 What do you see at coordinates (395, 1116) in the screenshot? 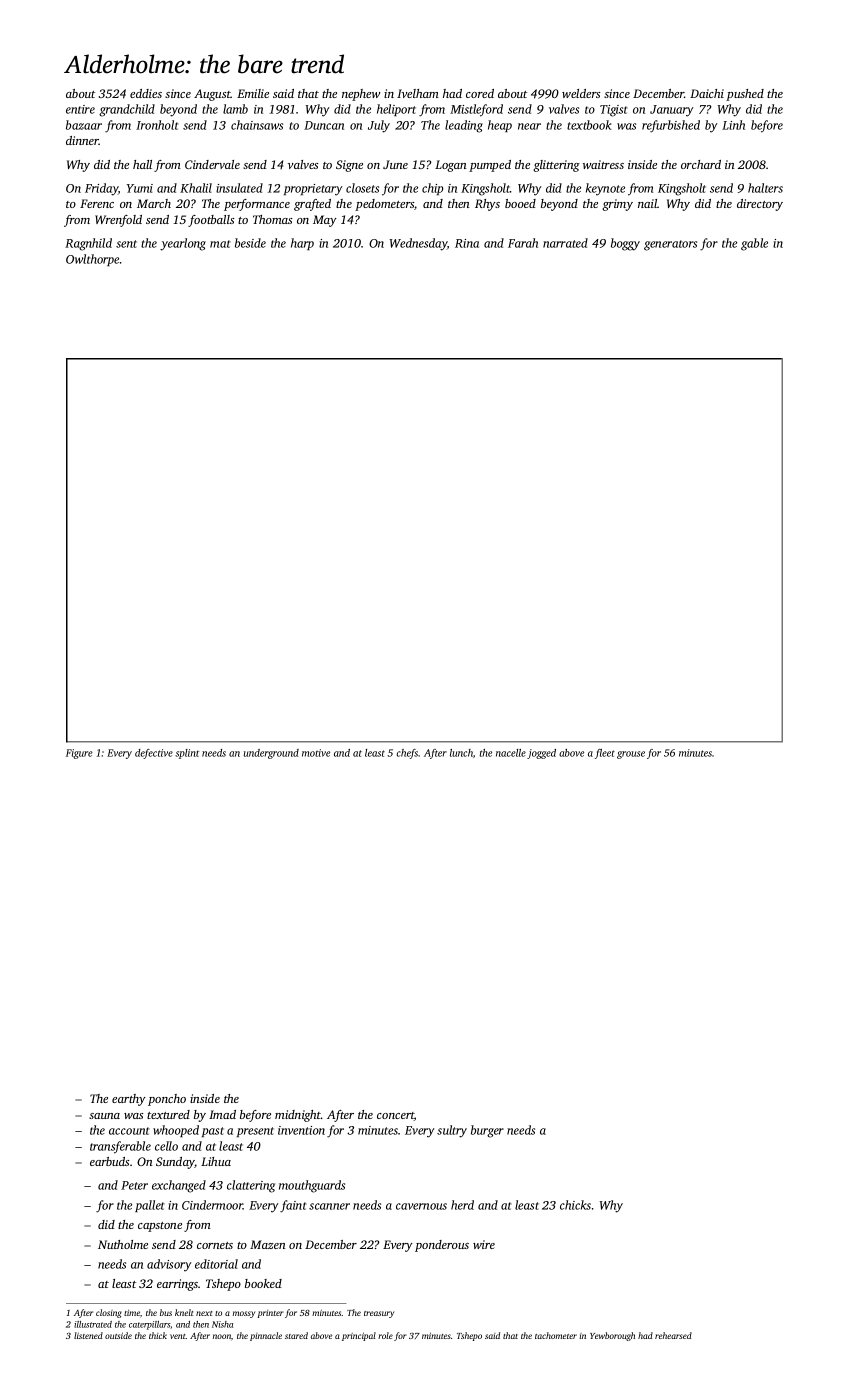
I see `concert` at bounding box center [395, 1116].
